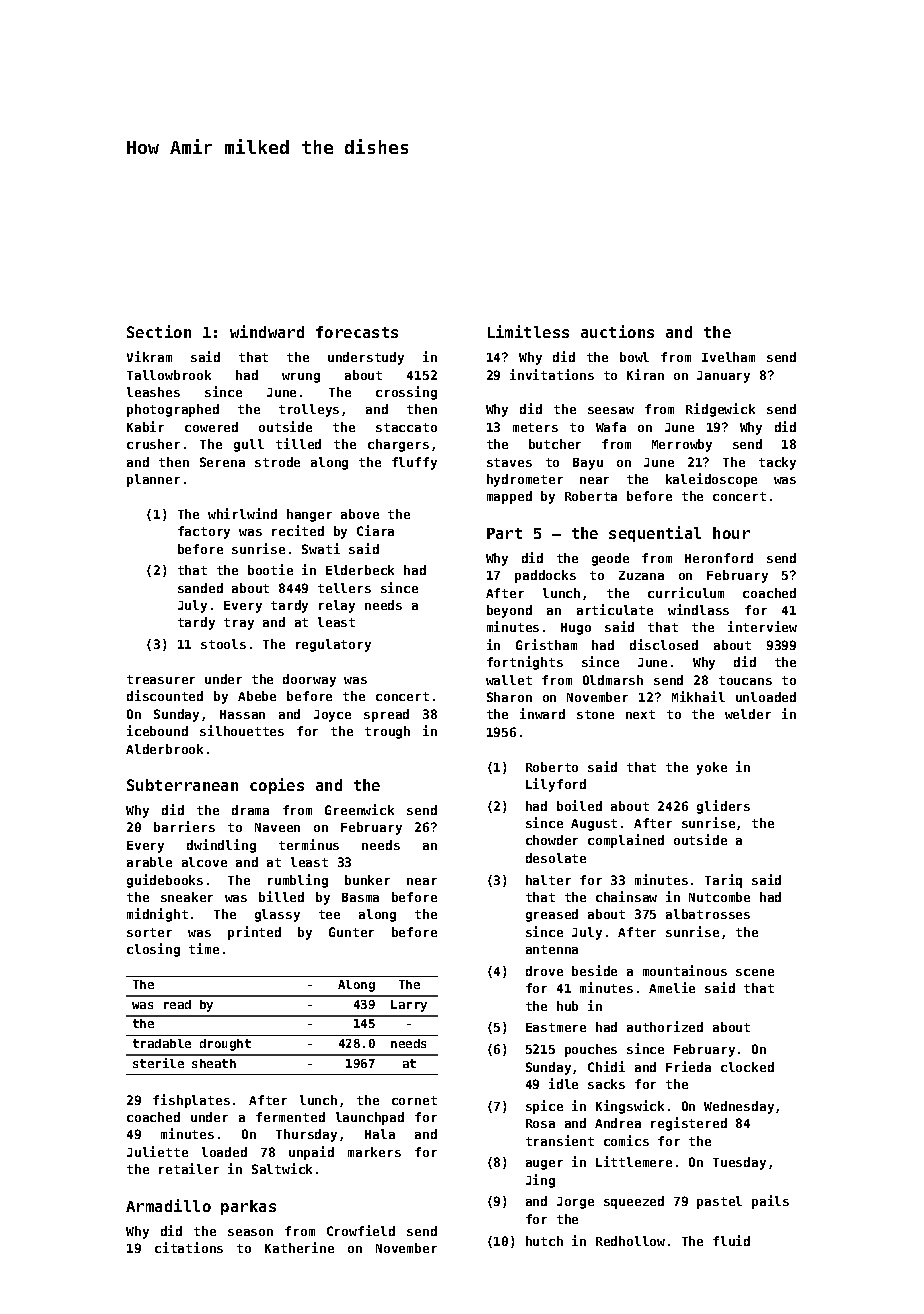 Image resolution: width=924 pixels, height=1314 pixels. Describe the element at coordinates (267, 331) in the screenshot. I see `windward` at that location.
